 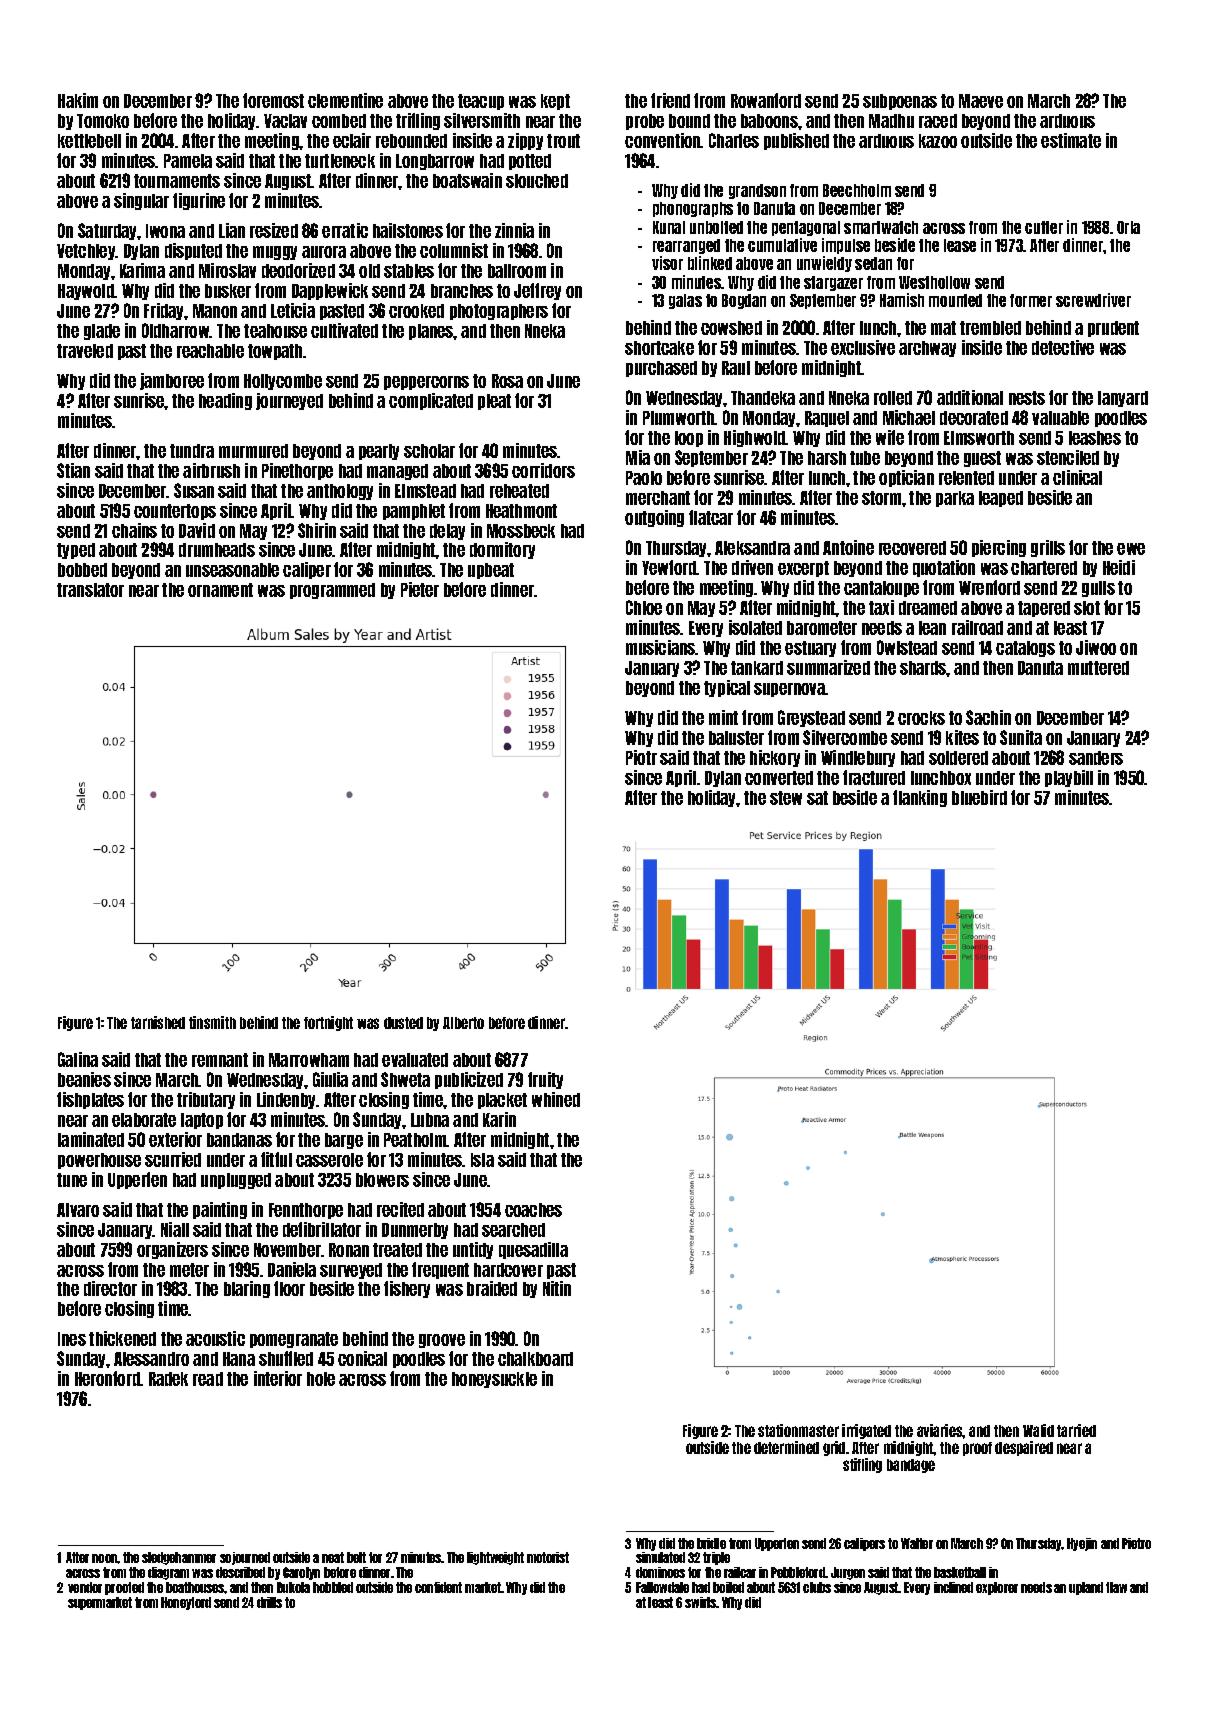 I want to click on drills, so click(x=269, y=1602).
